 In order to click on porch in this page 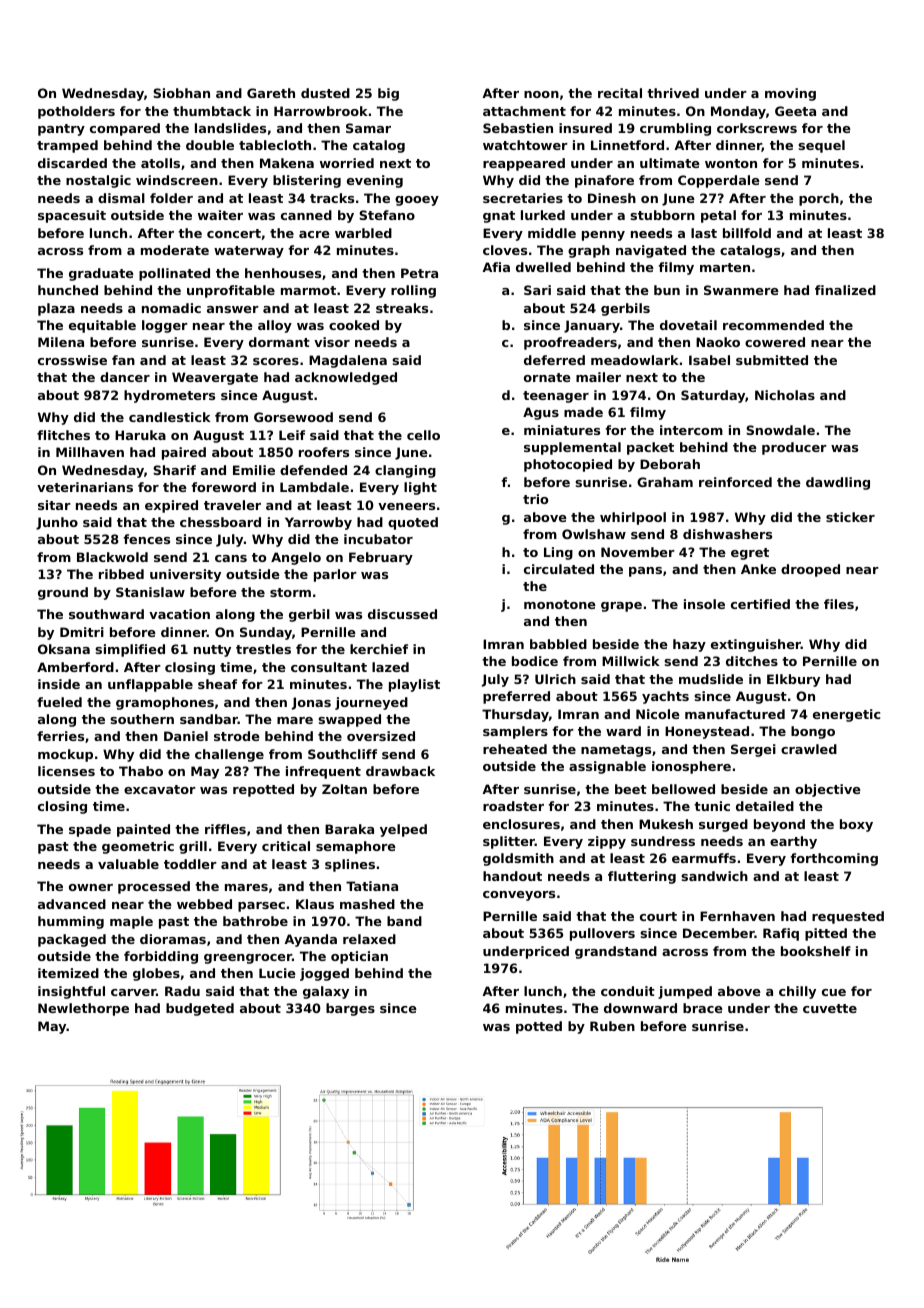, I will do `click(819, 199)`.
